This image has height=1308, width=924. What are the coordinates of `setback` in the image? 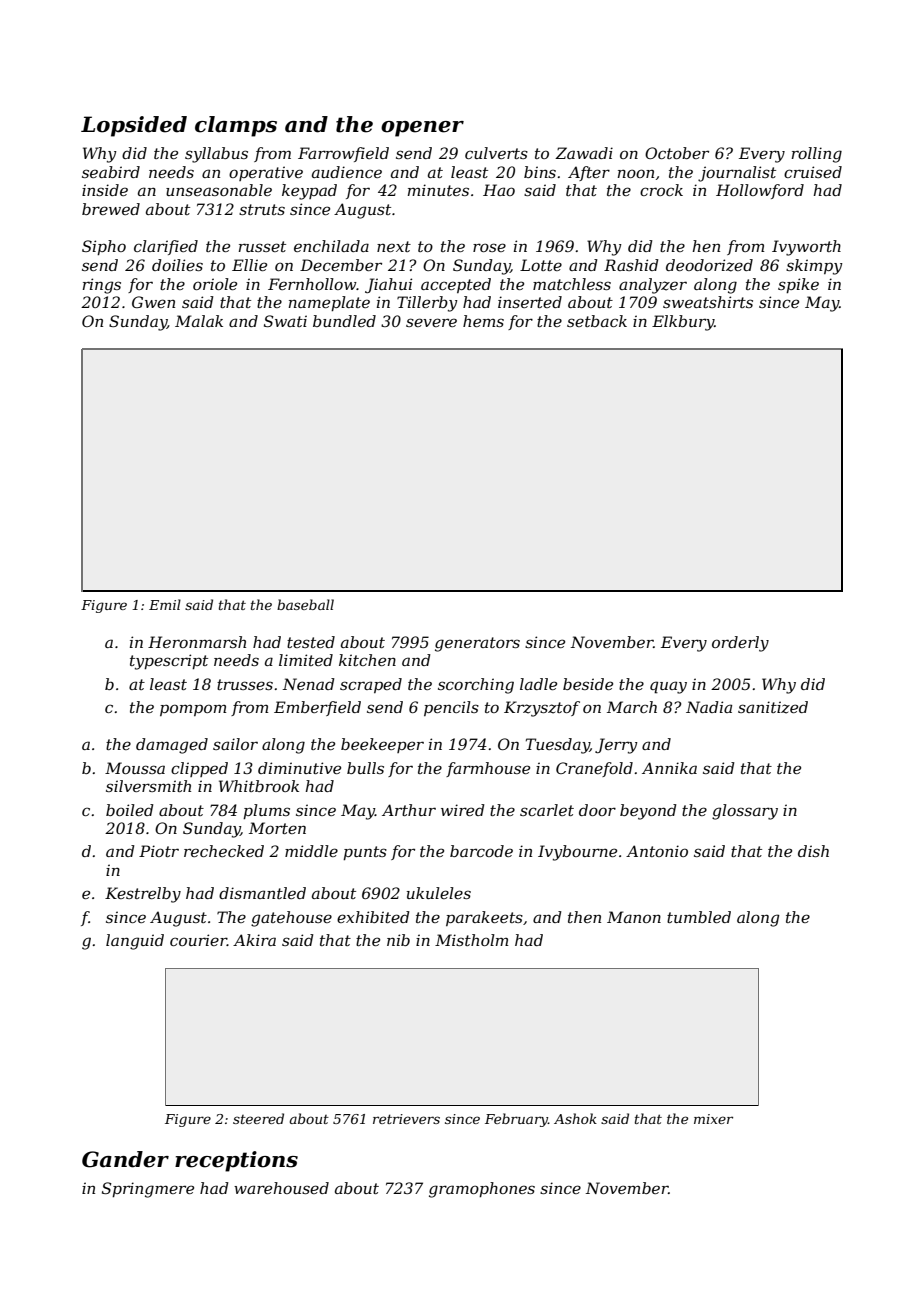 It's located at (597, 321).
